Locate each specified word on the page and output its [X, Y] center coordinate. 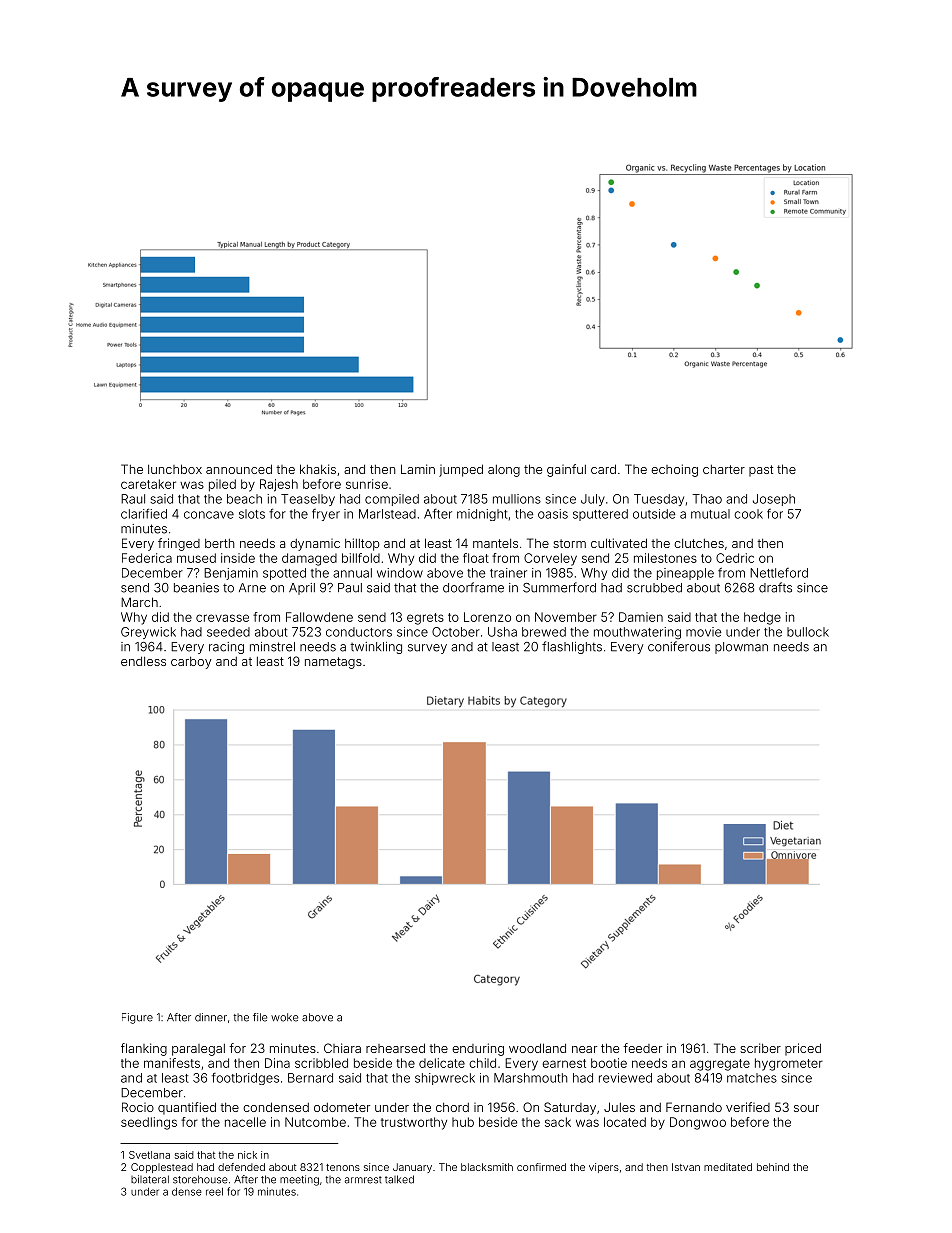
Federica [147, 558]
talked [399, 1179]
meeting [299, 1180]
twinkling [376, 648]
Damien [641, 617]
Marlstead [387, 514]
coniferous [679, 646]
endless [143, 661]
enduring [478, 1049]
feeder [642, 1048]
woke [285, 1017]
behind [773, 1167]
